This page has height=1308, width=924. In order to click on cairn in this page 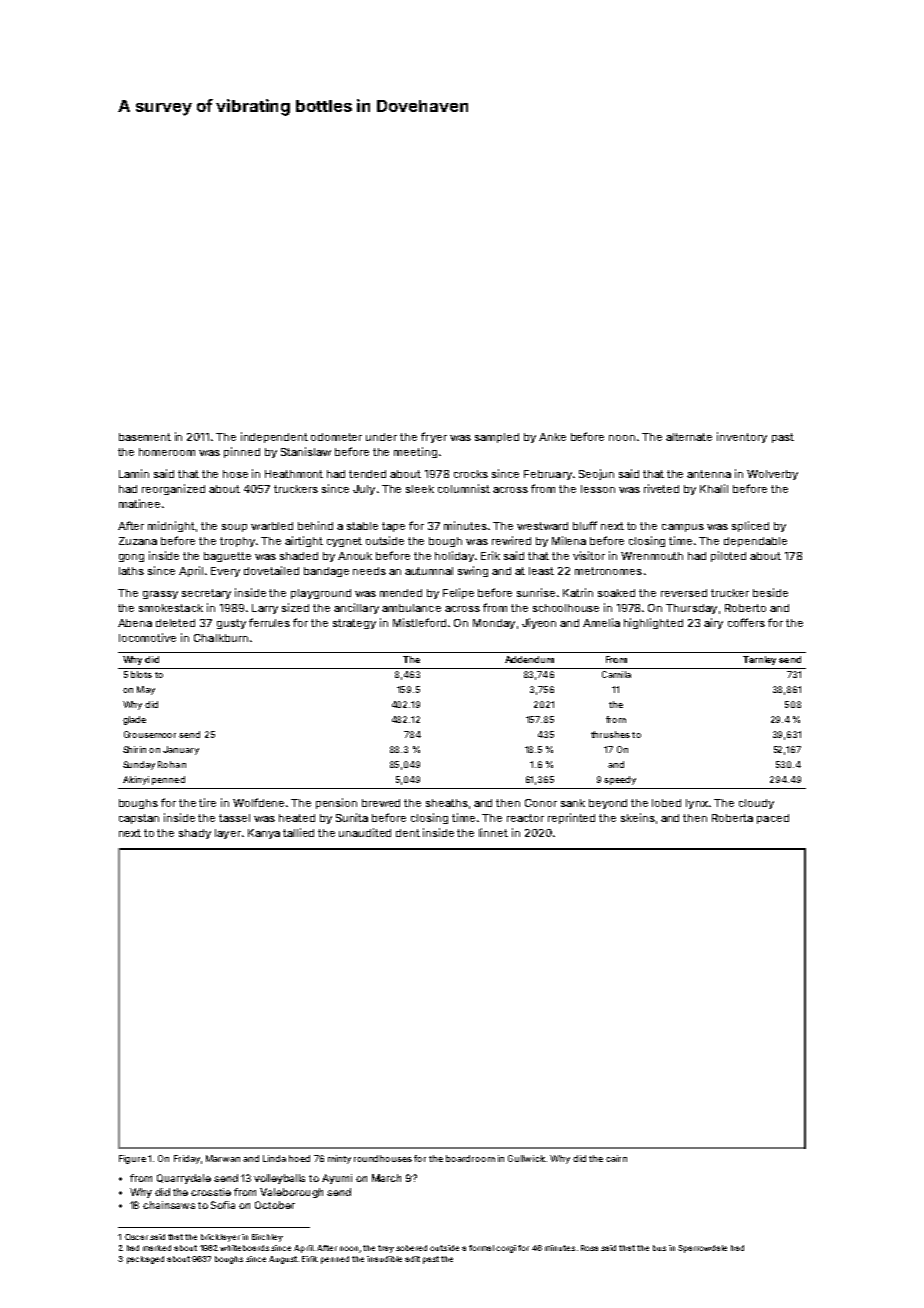, I will do `click(616, 1158)`.
